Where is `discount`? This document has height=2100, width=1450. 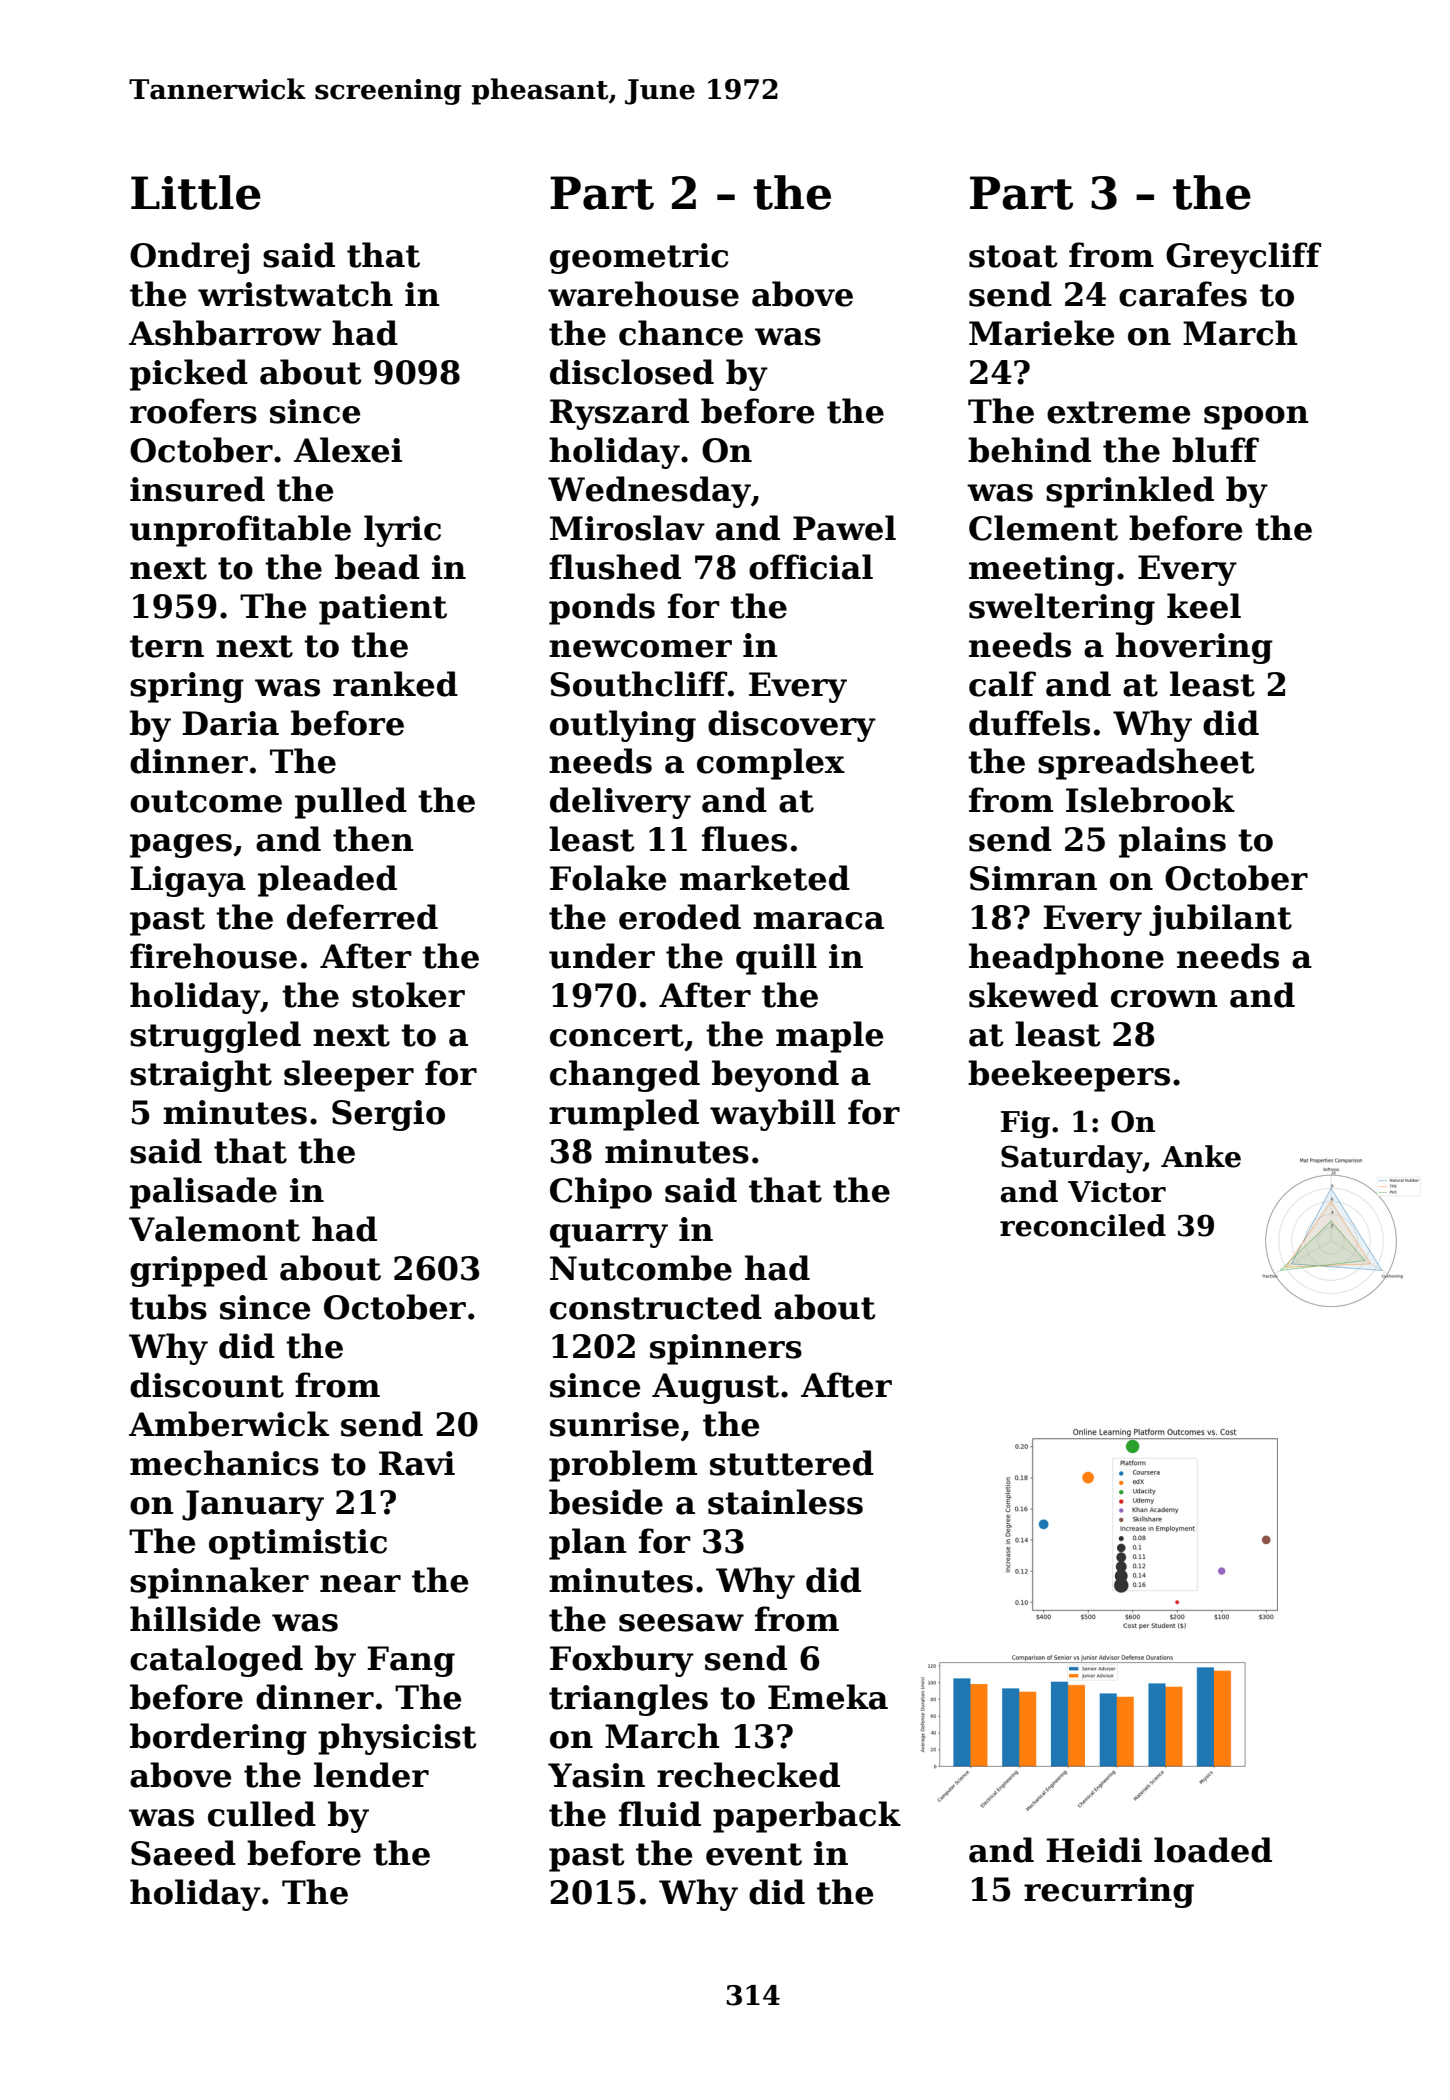 discount is located at coordinates (207, 1385).
